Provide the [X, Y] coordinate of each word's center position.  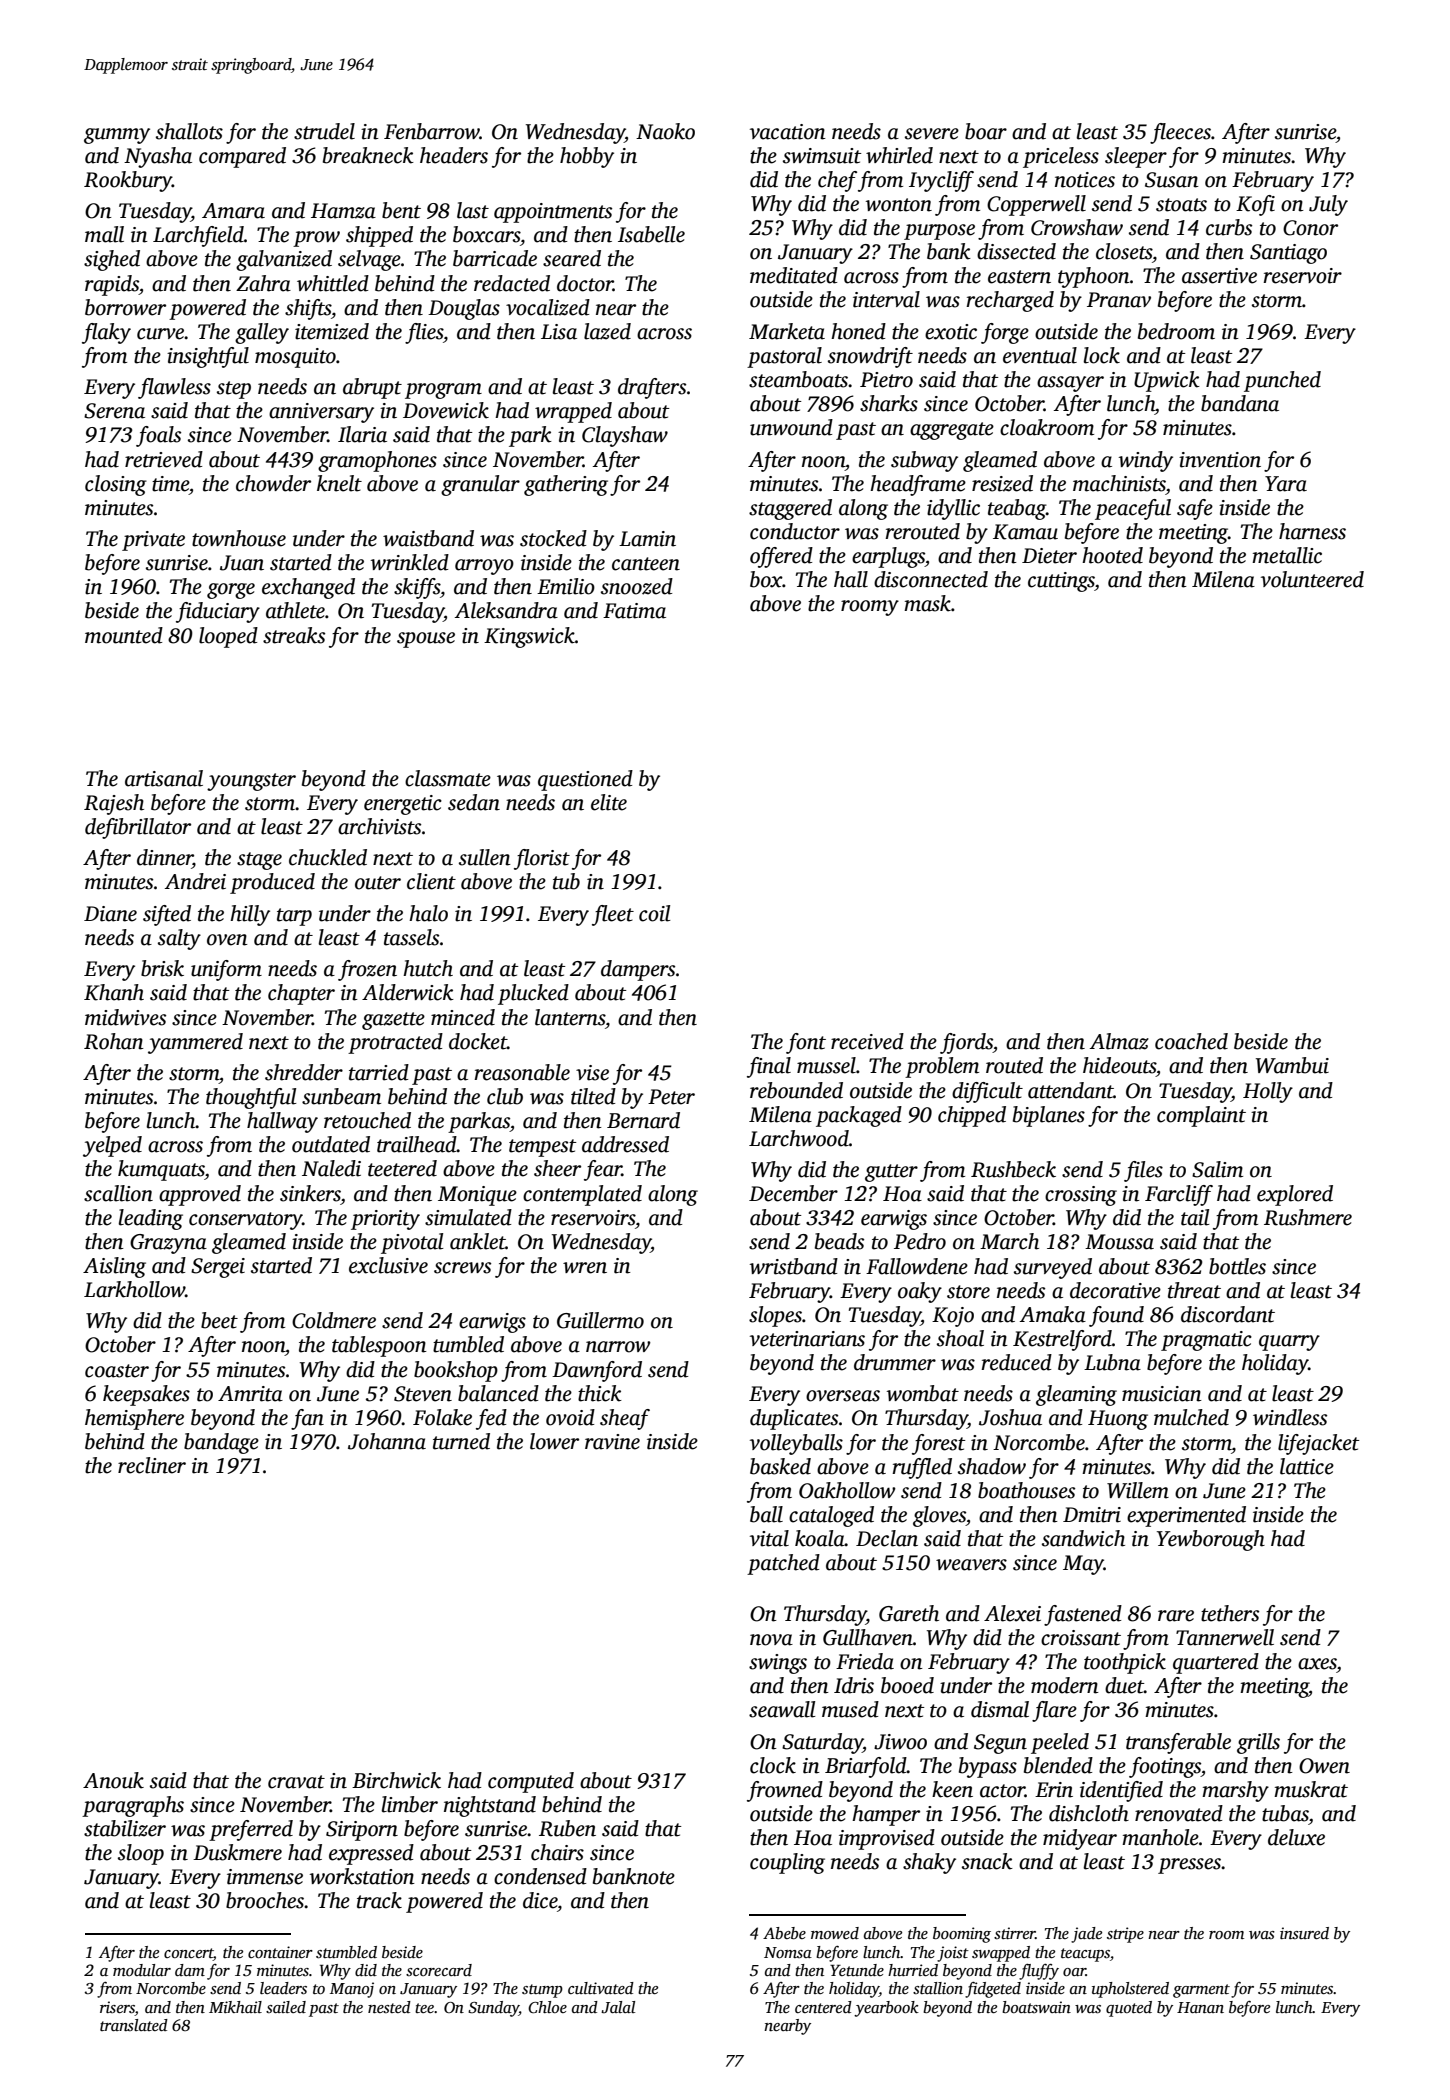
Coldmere [334, 1320]
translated [134, 2025]
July [1328, 205]
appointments [553, 213]
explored [1295, 1195]
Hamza [343, 211]
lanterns [570, 1017]
